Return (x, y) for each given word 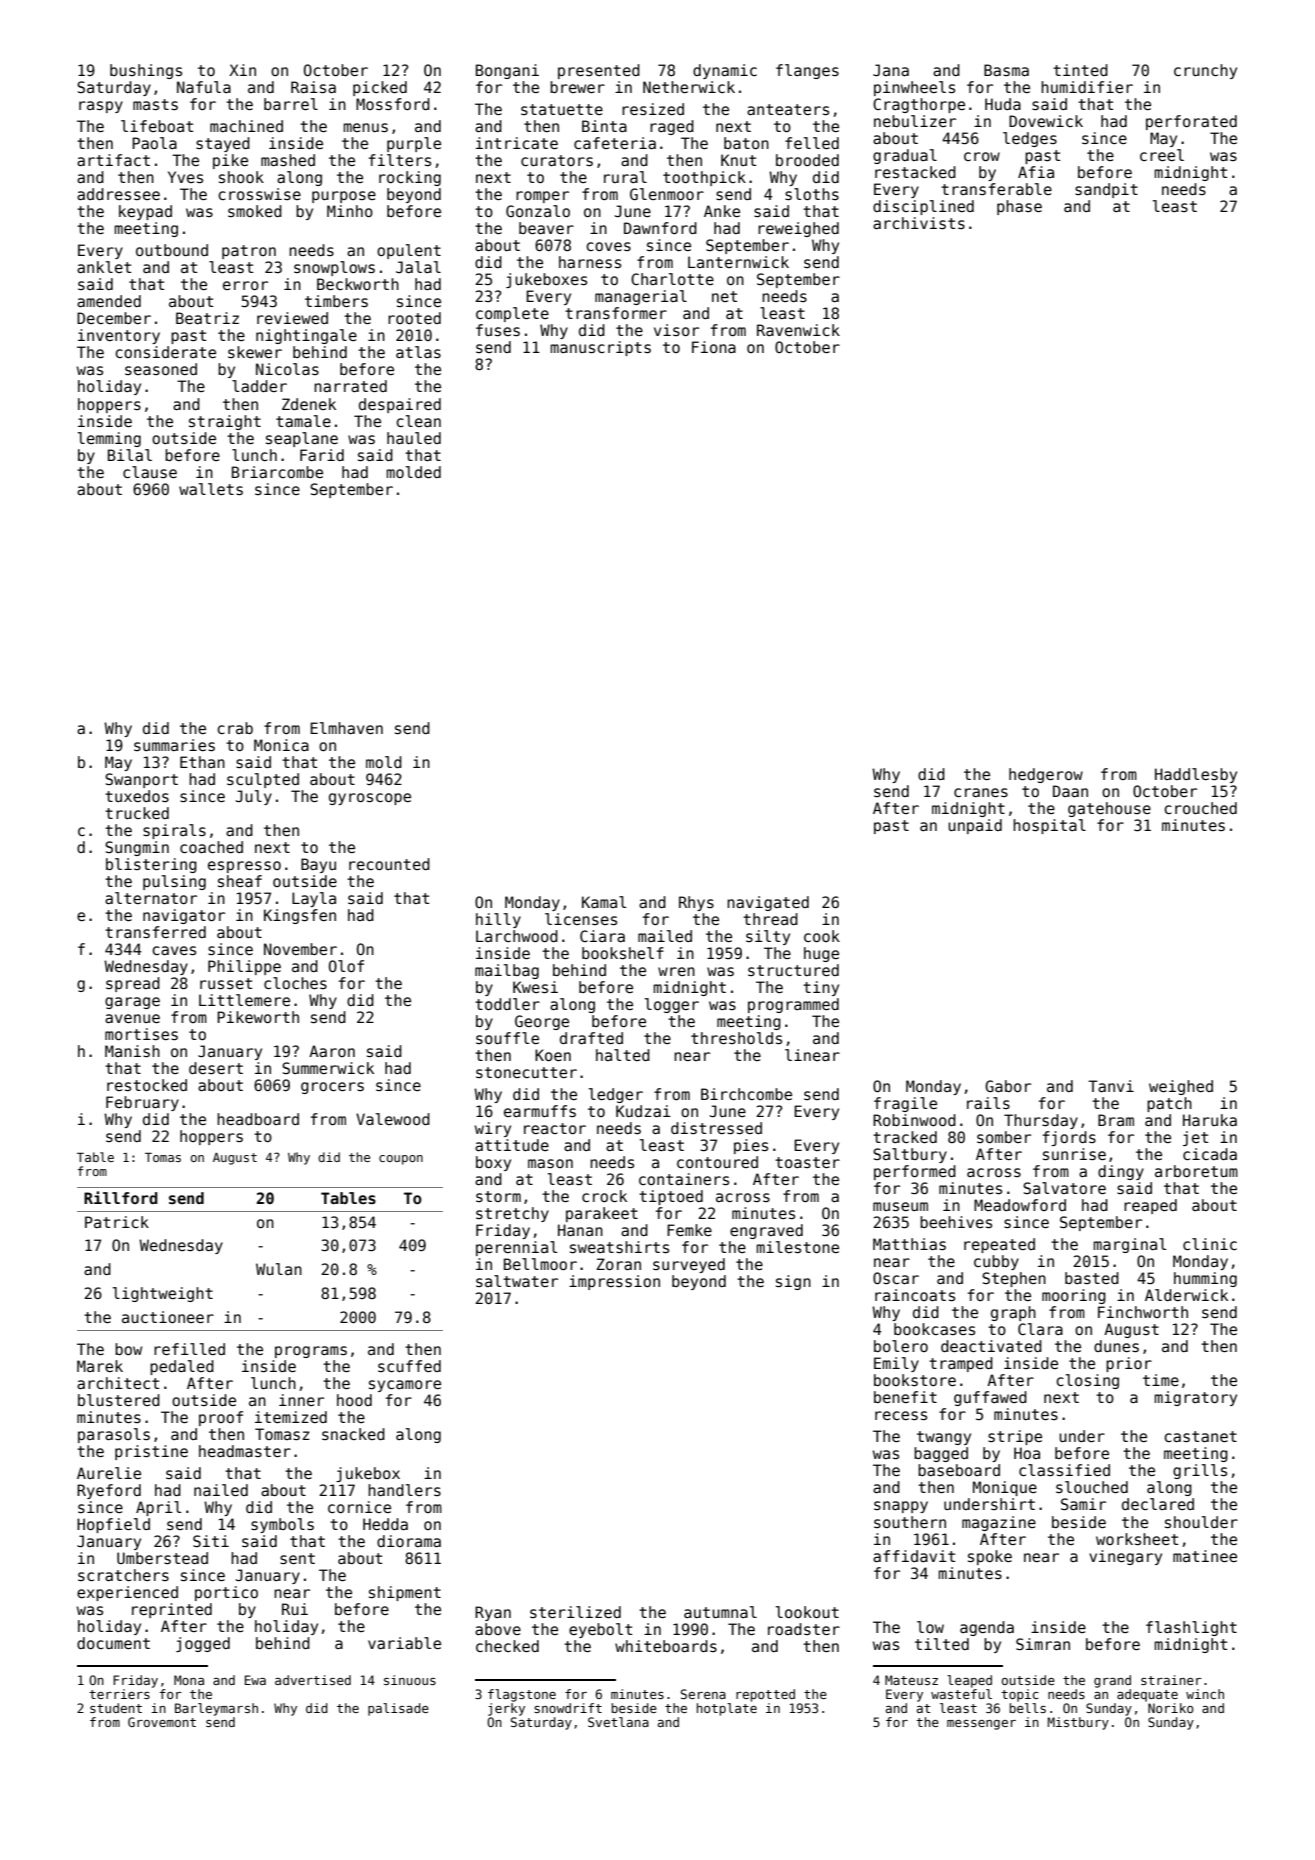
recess (901, 1415)
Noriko (1171, 1708)
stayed (223, 144)
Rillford (121, 1197)
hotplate (727, 1709)
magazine (999, 1523)
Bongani (507, 71)
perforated (1191, 122)
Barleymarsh (216, 1709)
